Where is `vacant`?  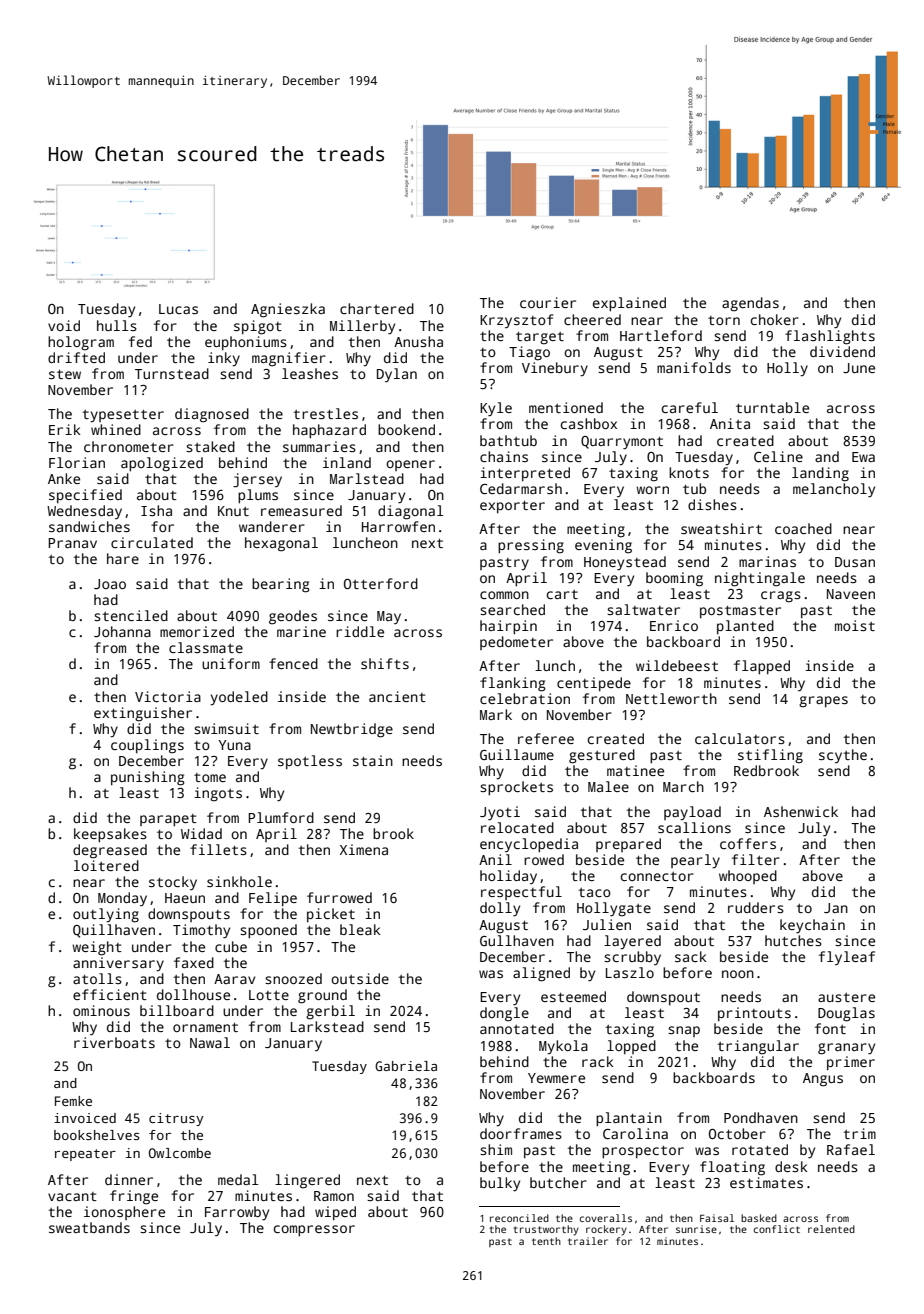 vacant is located at coordinates (72, 1196).
